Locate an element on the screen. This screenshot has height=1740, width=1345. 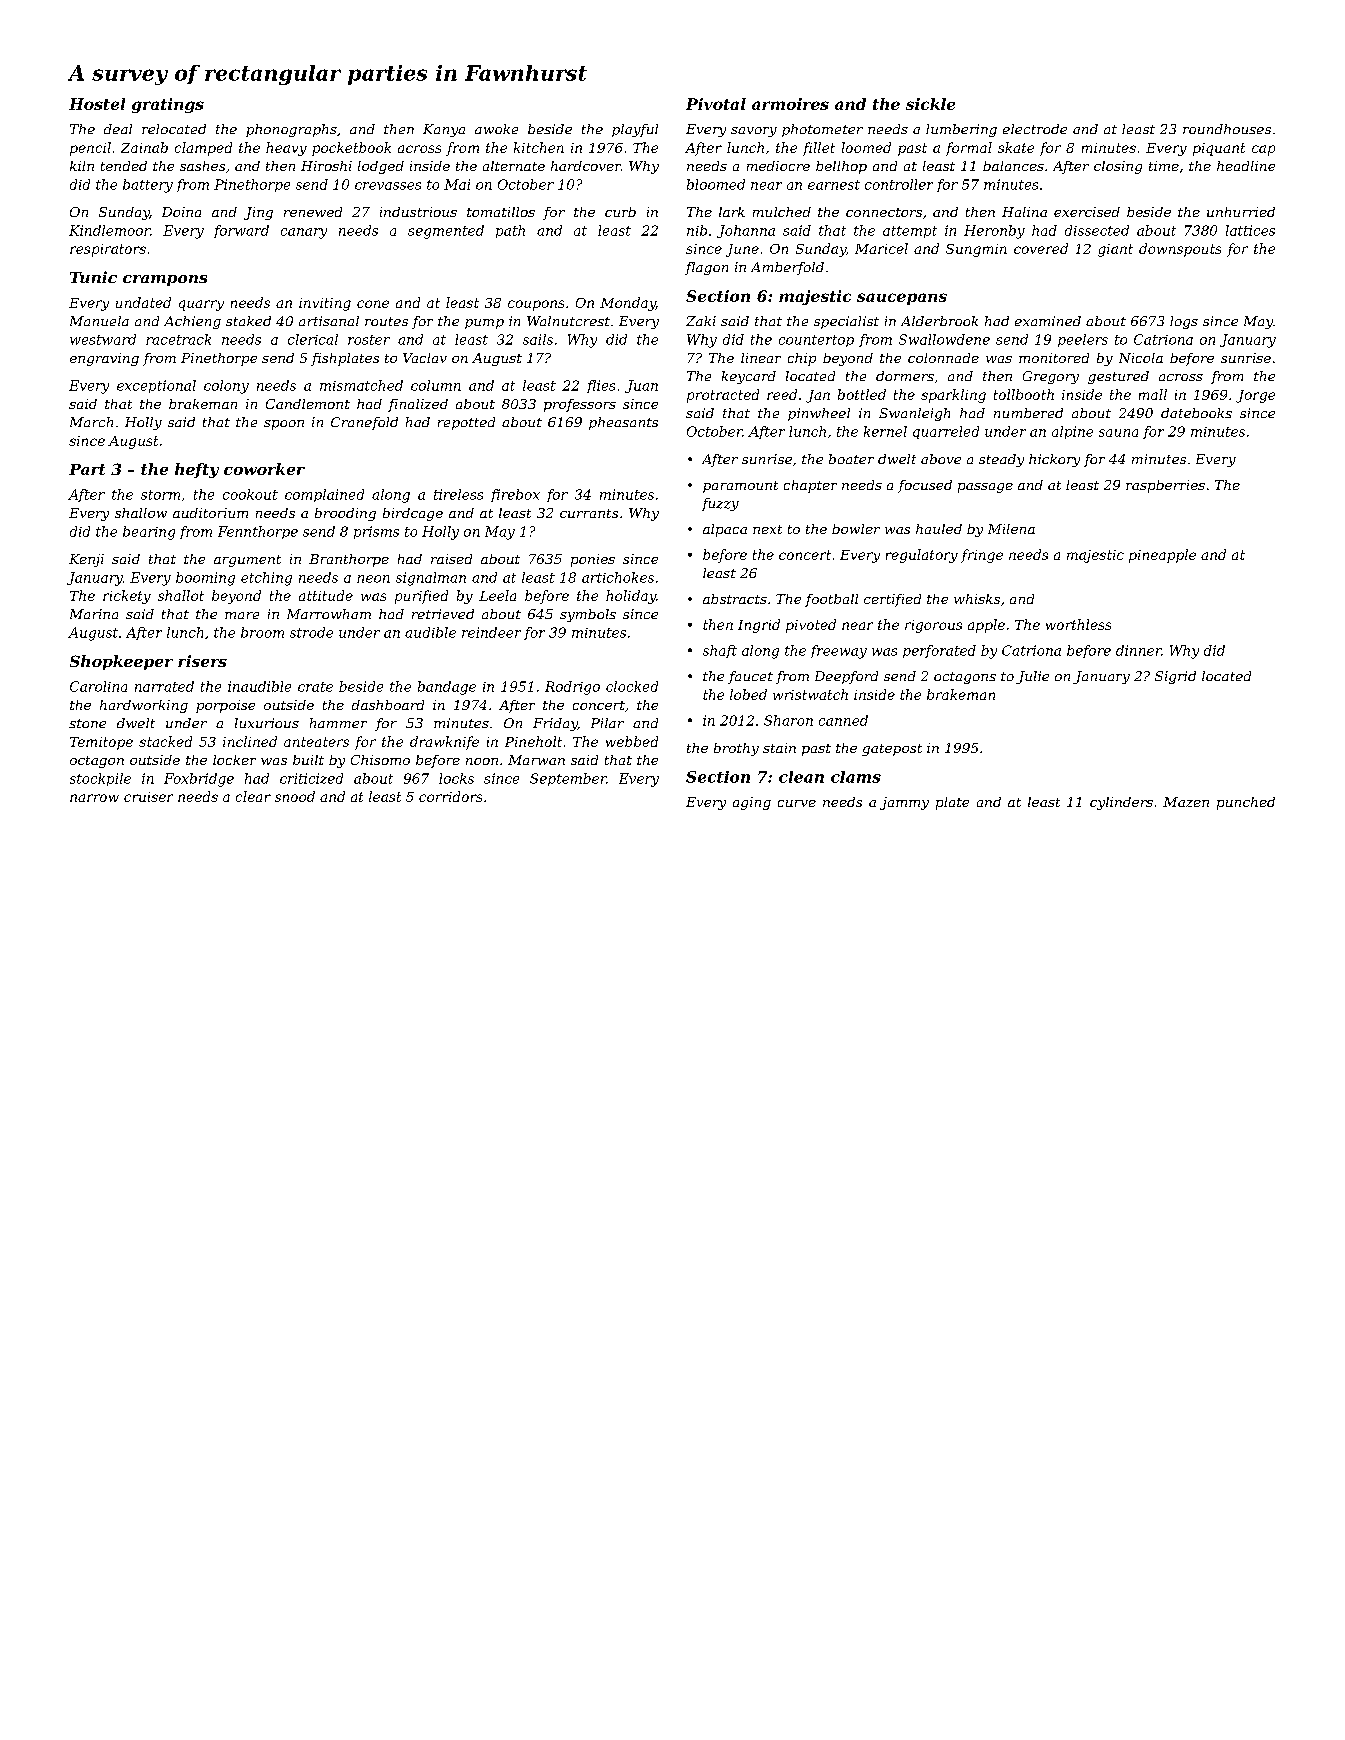
worthless is located at coordinates (1078, 624).
